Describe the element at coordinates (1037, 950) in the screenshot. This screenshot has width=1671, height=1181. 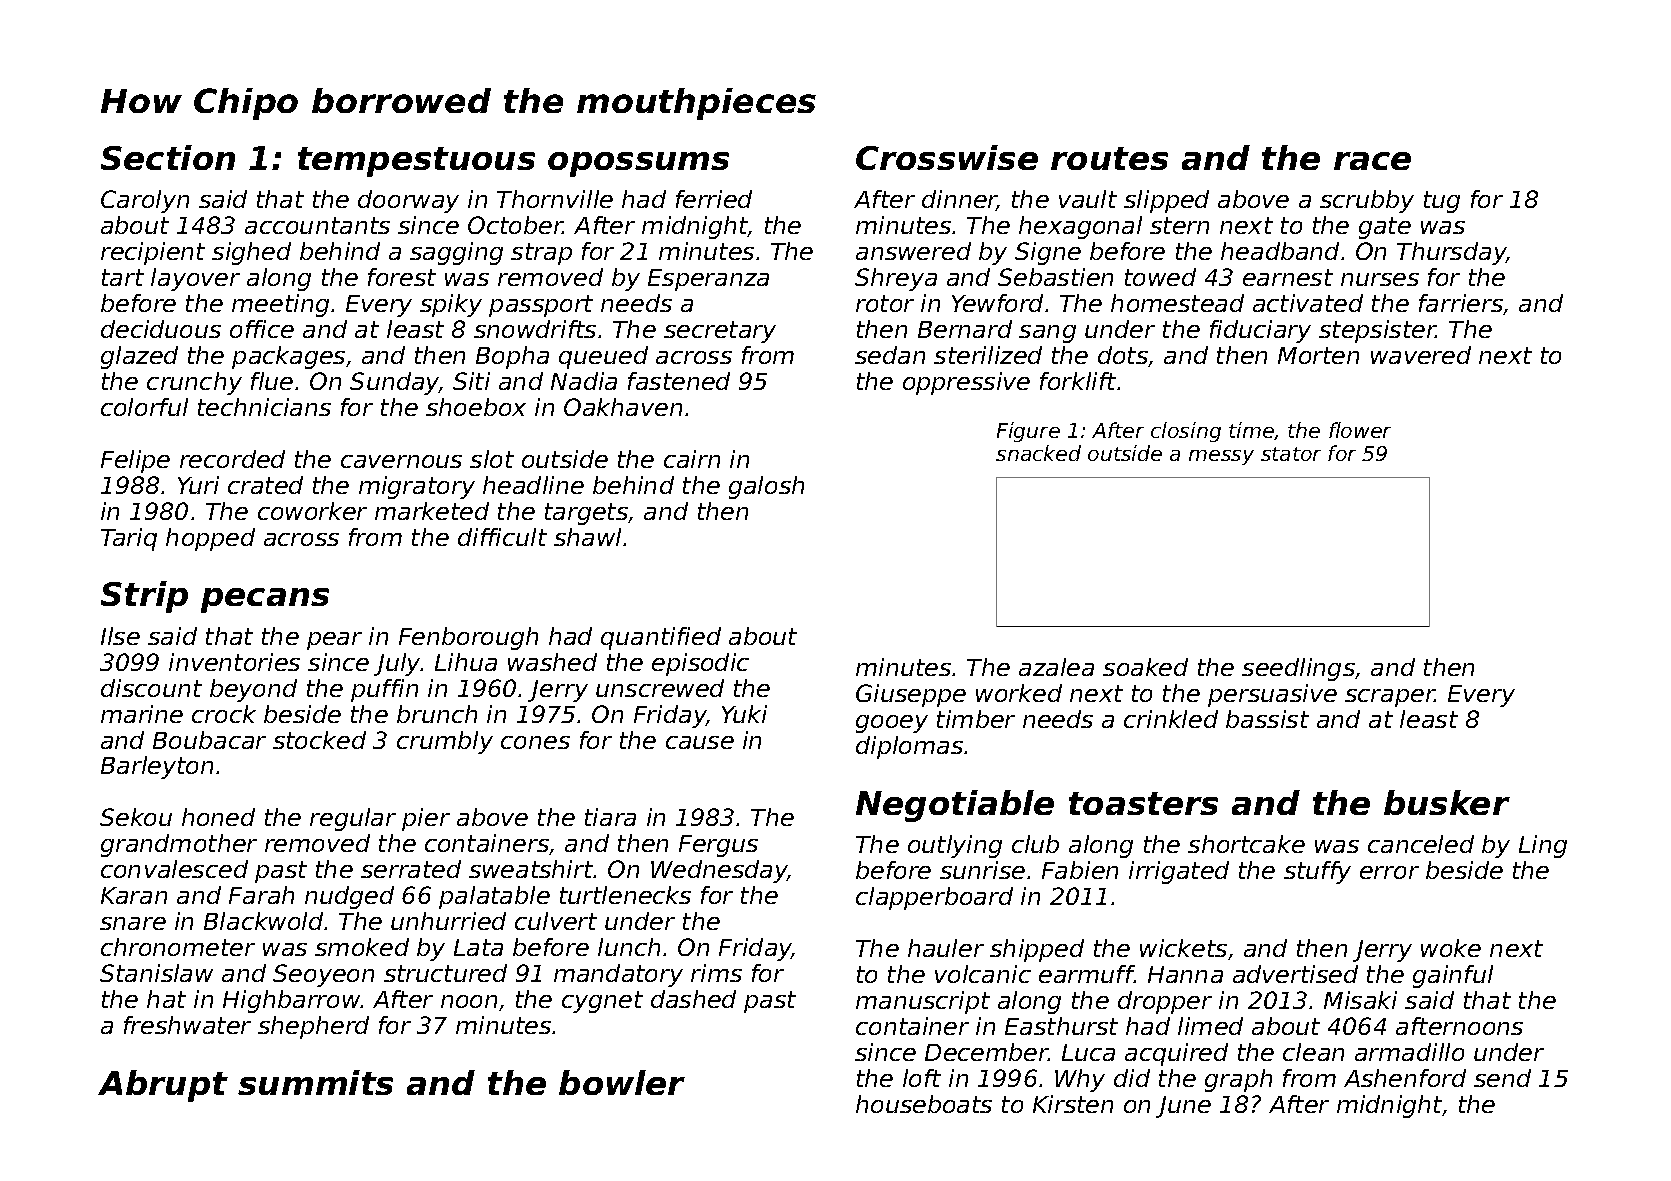
I see `shipped` at that location.
